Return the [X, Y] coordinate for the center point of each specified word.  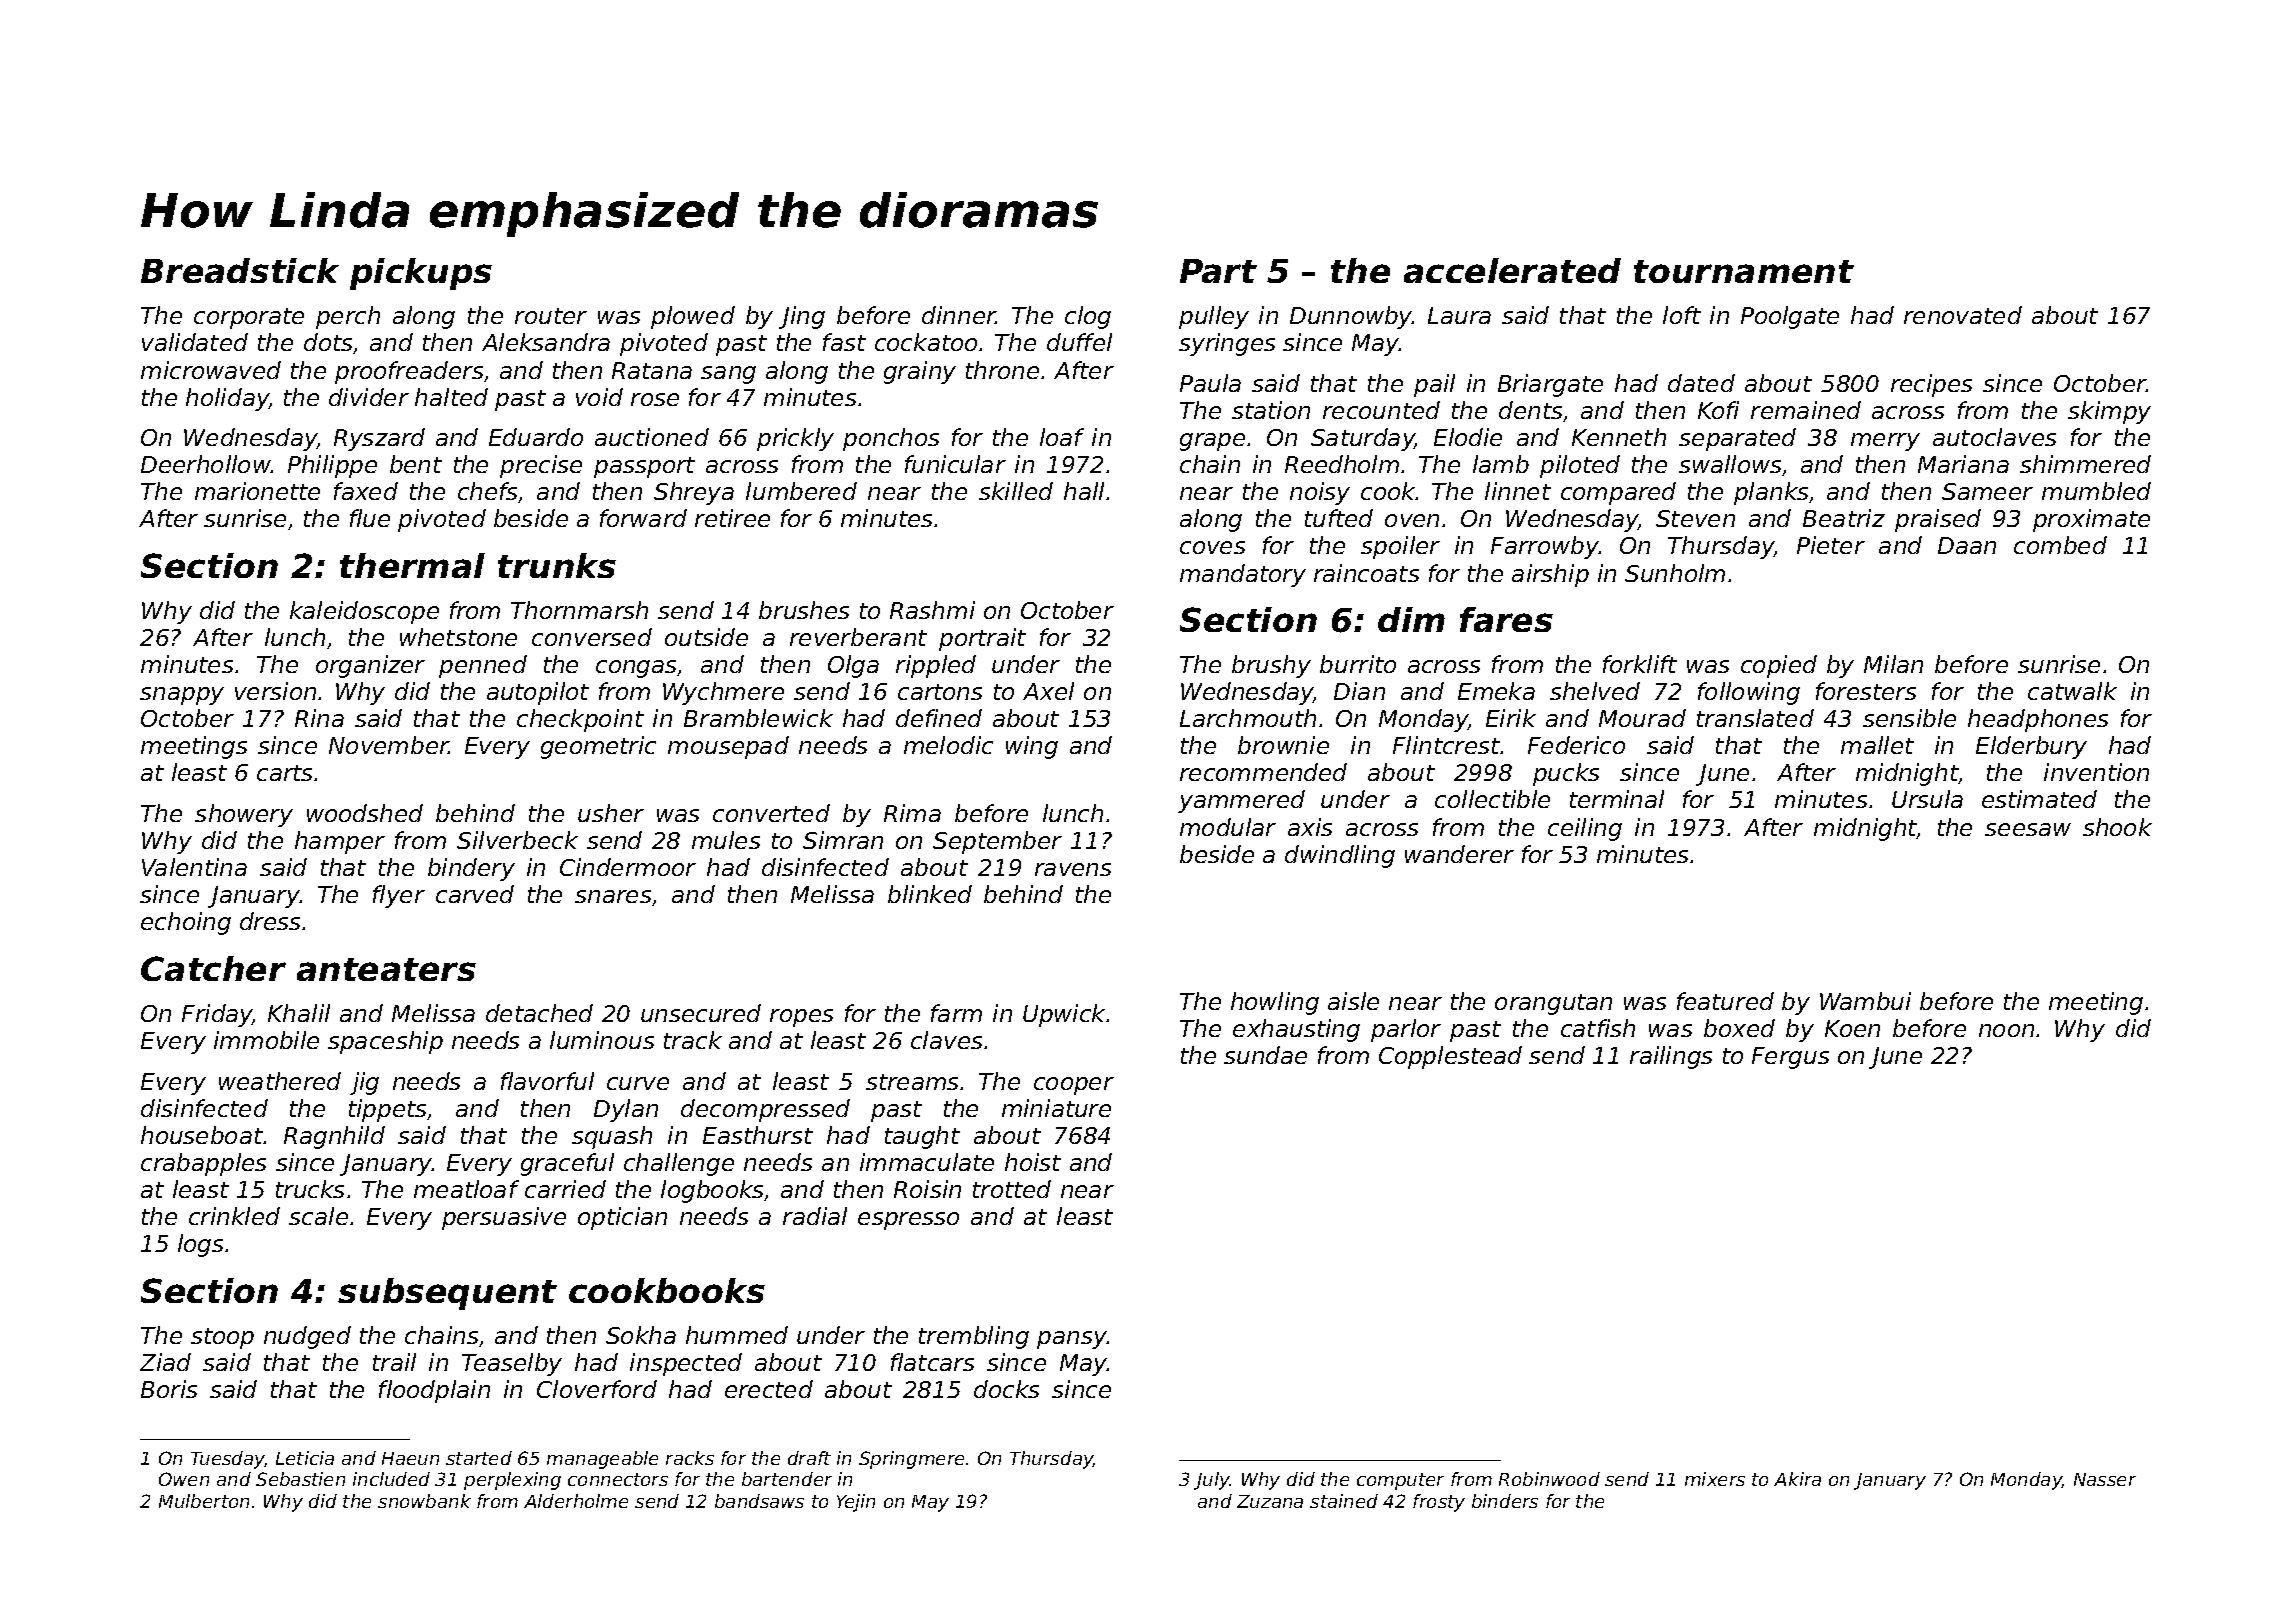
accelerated [1512, 270]
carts [284, 773]
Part [1218, 271]
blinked [930, 894]
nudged [307, 1337]
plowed [693, 317]
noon [2006, 1030]
